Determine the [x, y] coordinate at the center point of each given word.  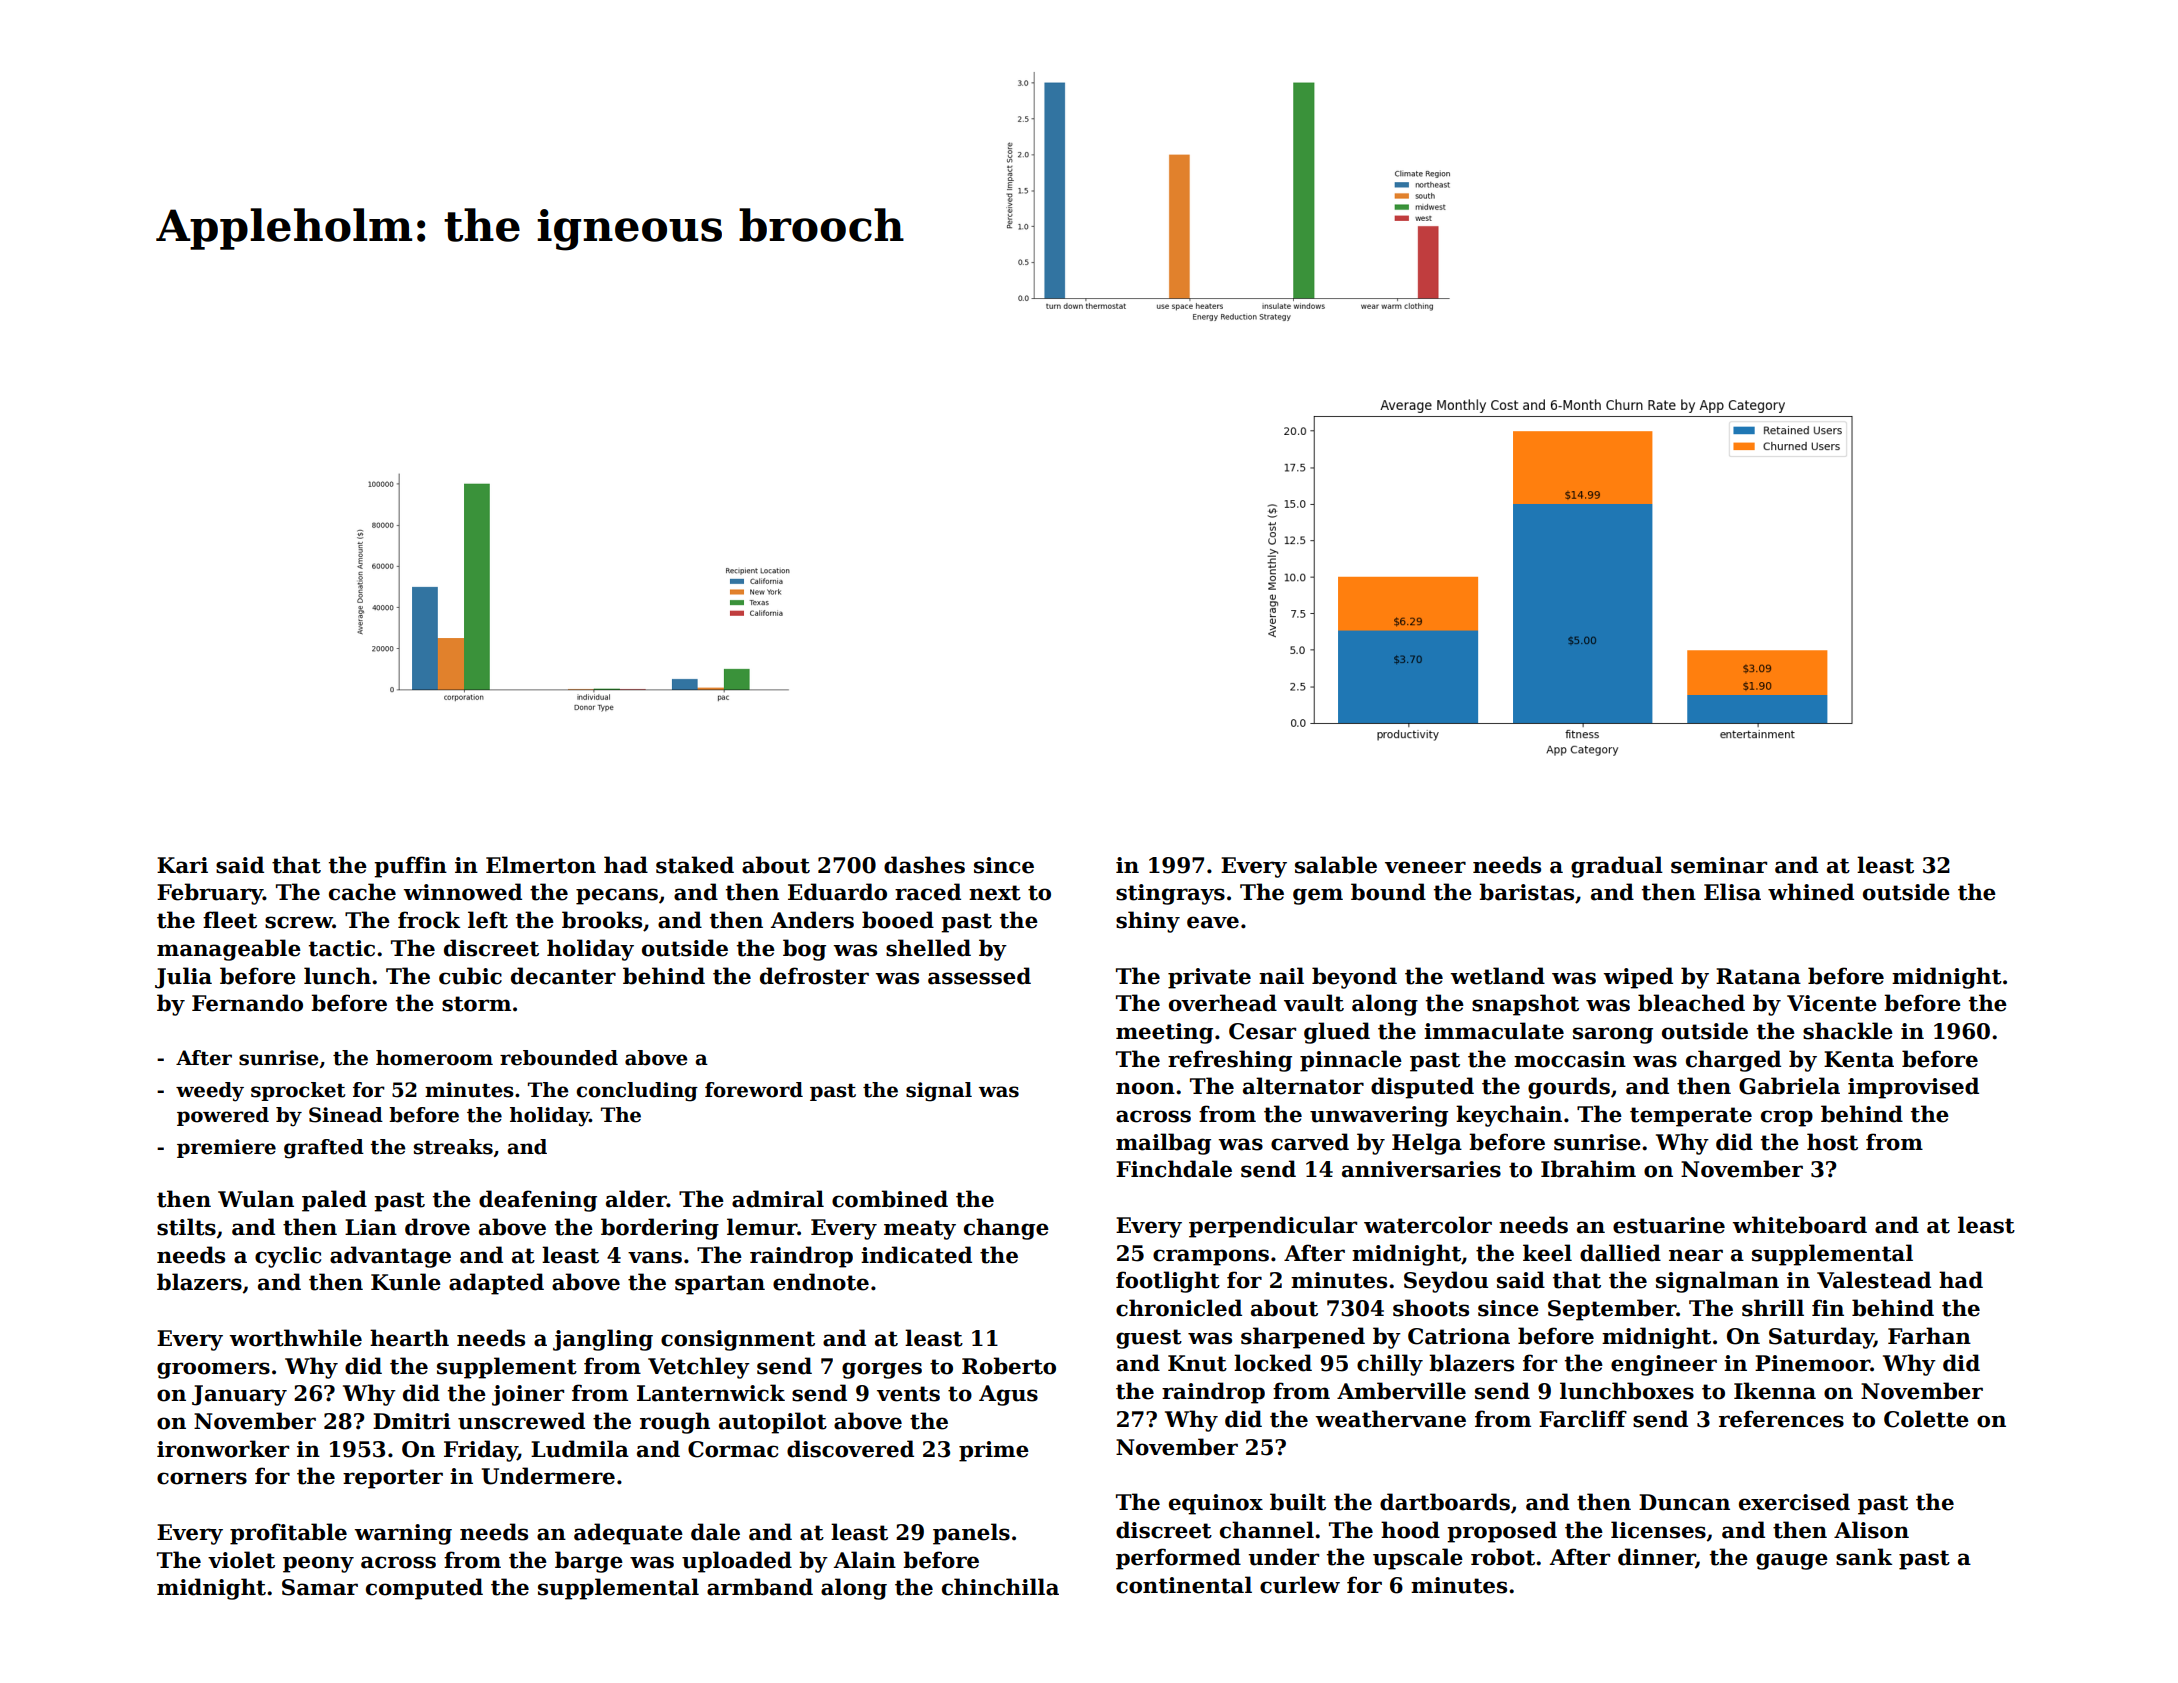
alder [636, 1199]
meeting [1164, 1033]
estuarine [1669, 1225]
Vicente [1832, 1003]
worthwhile [295, 1338]
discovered [850, 1449]
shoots [1431, 1308]
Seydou [1446, 1282]
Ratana [1758, 976]
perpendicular [1273, 1227]
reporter [393, 1479]
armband [760, 1587]
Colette [1926, 1419]
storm [476, 1004]
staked [695, 865]
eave [1213, 922]
